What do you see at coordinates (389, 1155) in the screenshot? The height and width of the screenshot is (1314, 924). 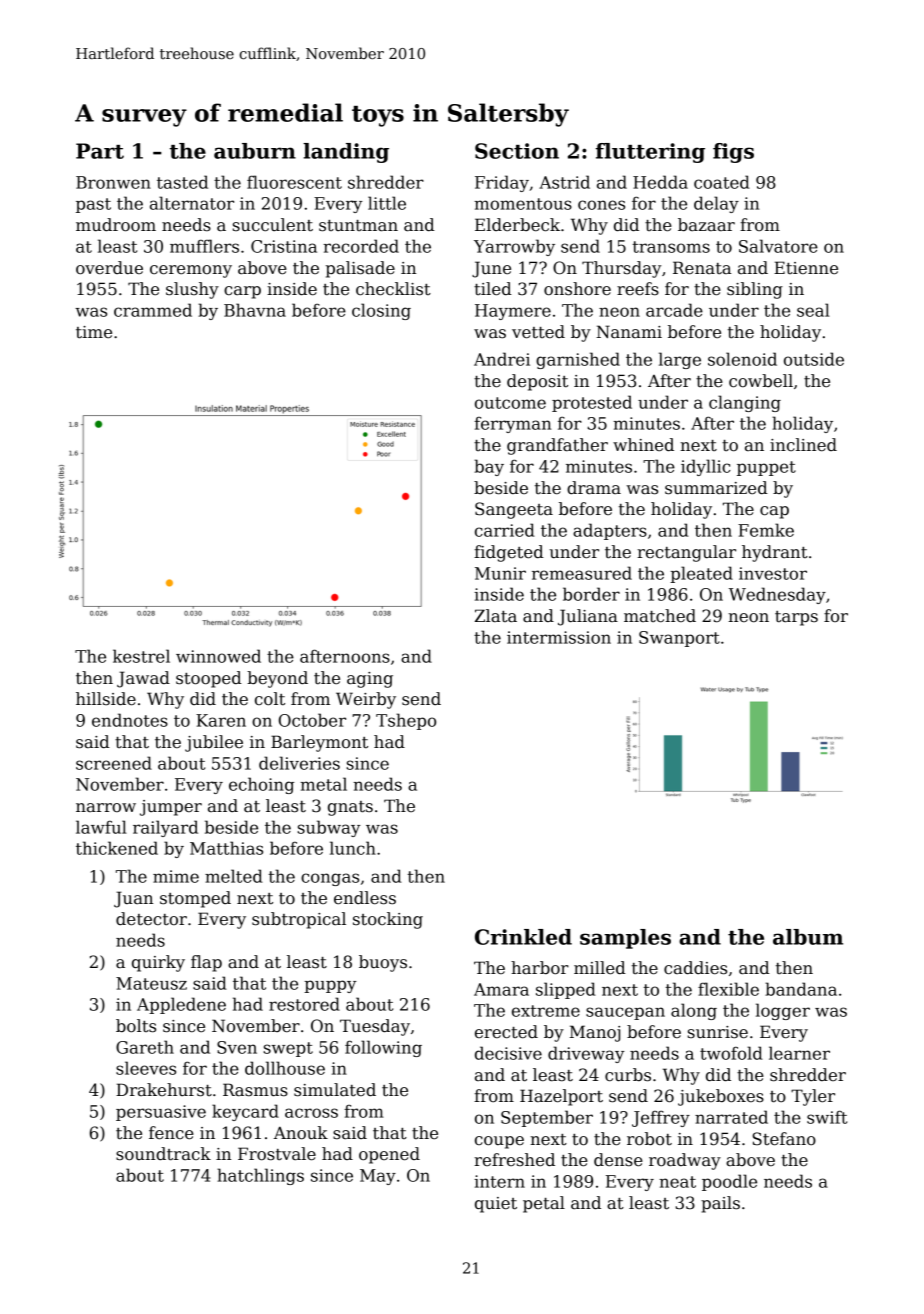 I see `opened` at bounding box center [389, 1155].
